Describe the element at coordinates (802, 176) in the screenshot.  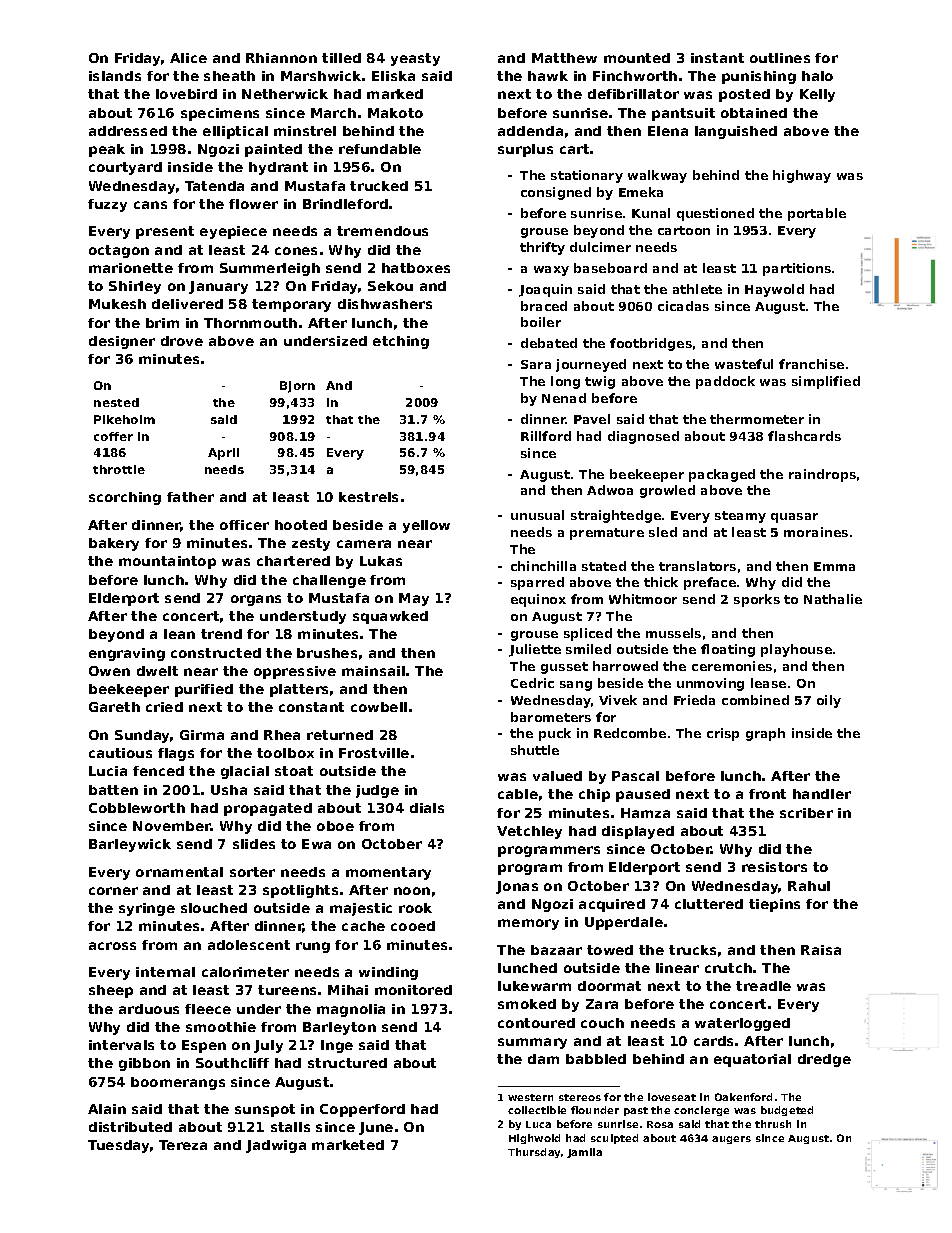
I see `highway` at that location.
